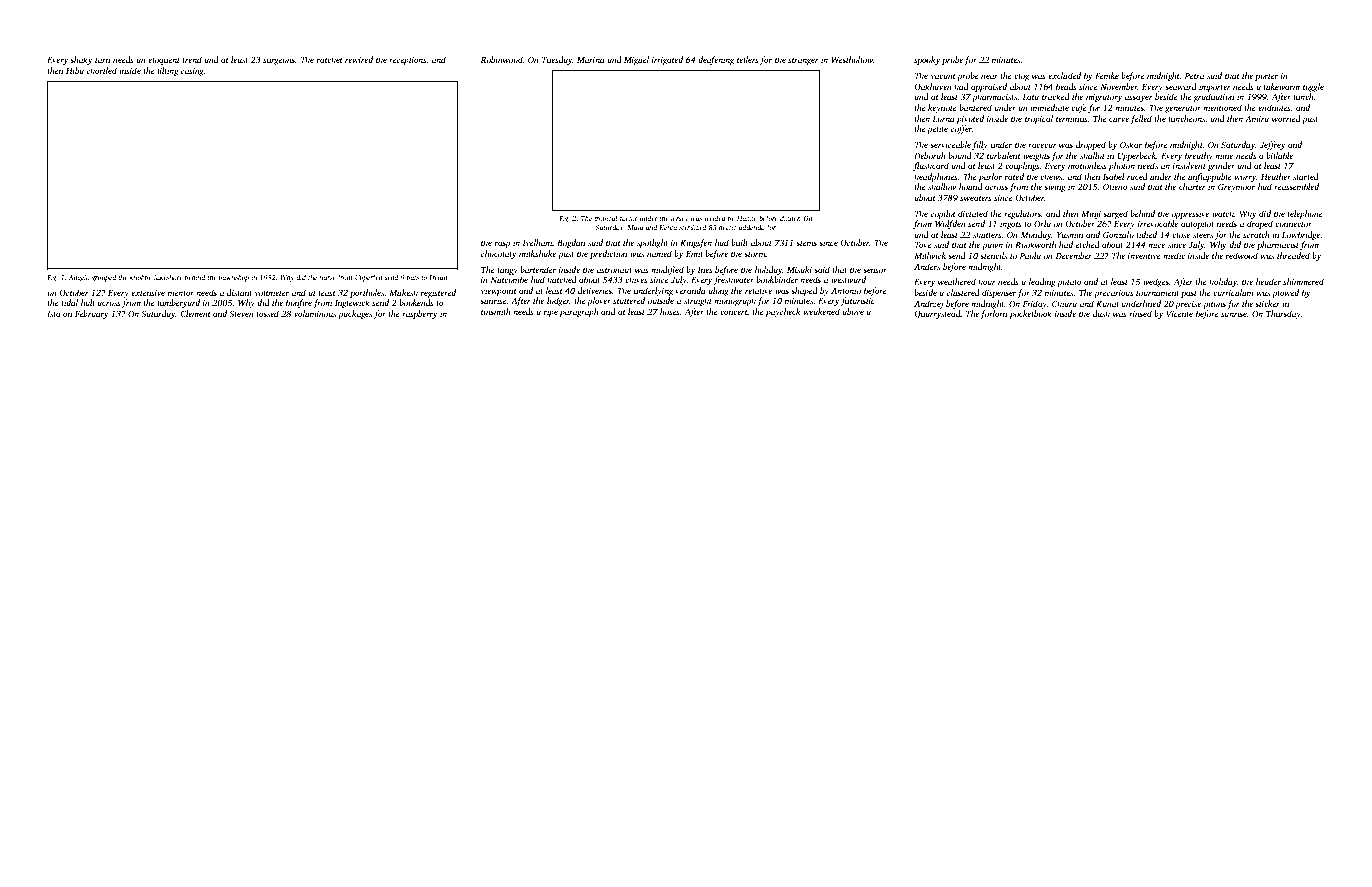 The width and height of the document is (1372, 887). I want to click on shallow, so click(942, 186).
